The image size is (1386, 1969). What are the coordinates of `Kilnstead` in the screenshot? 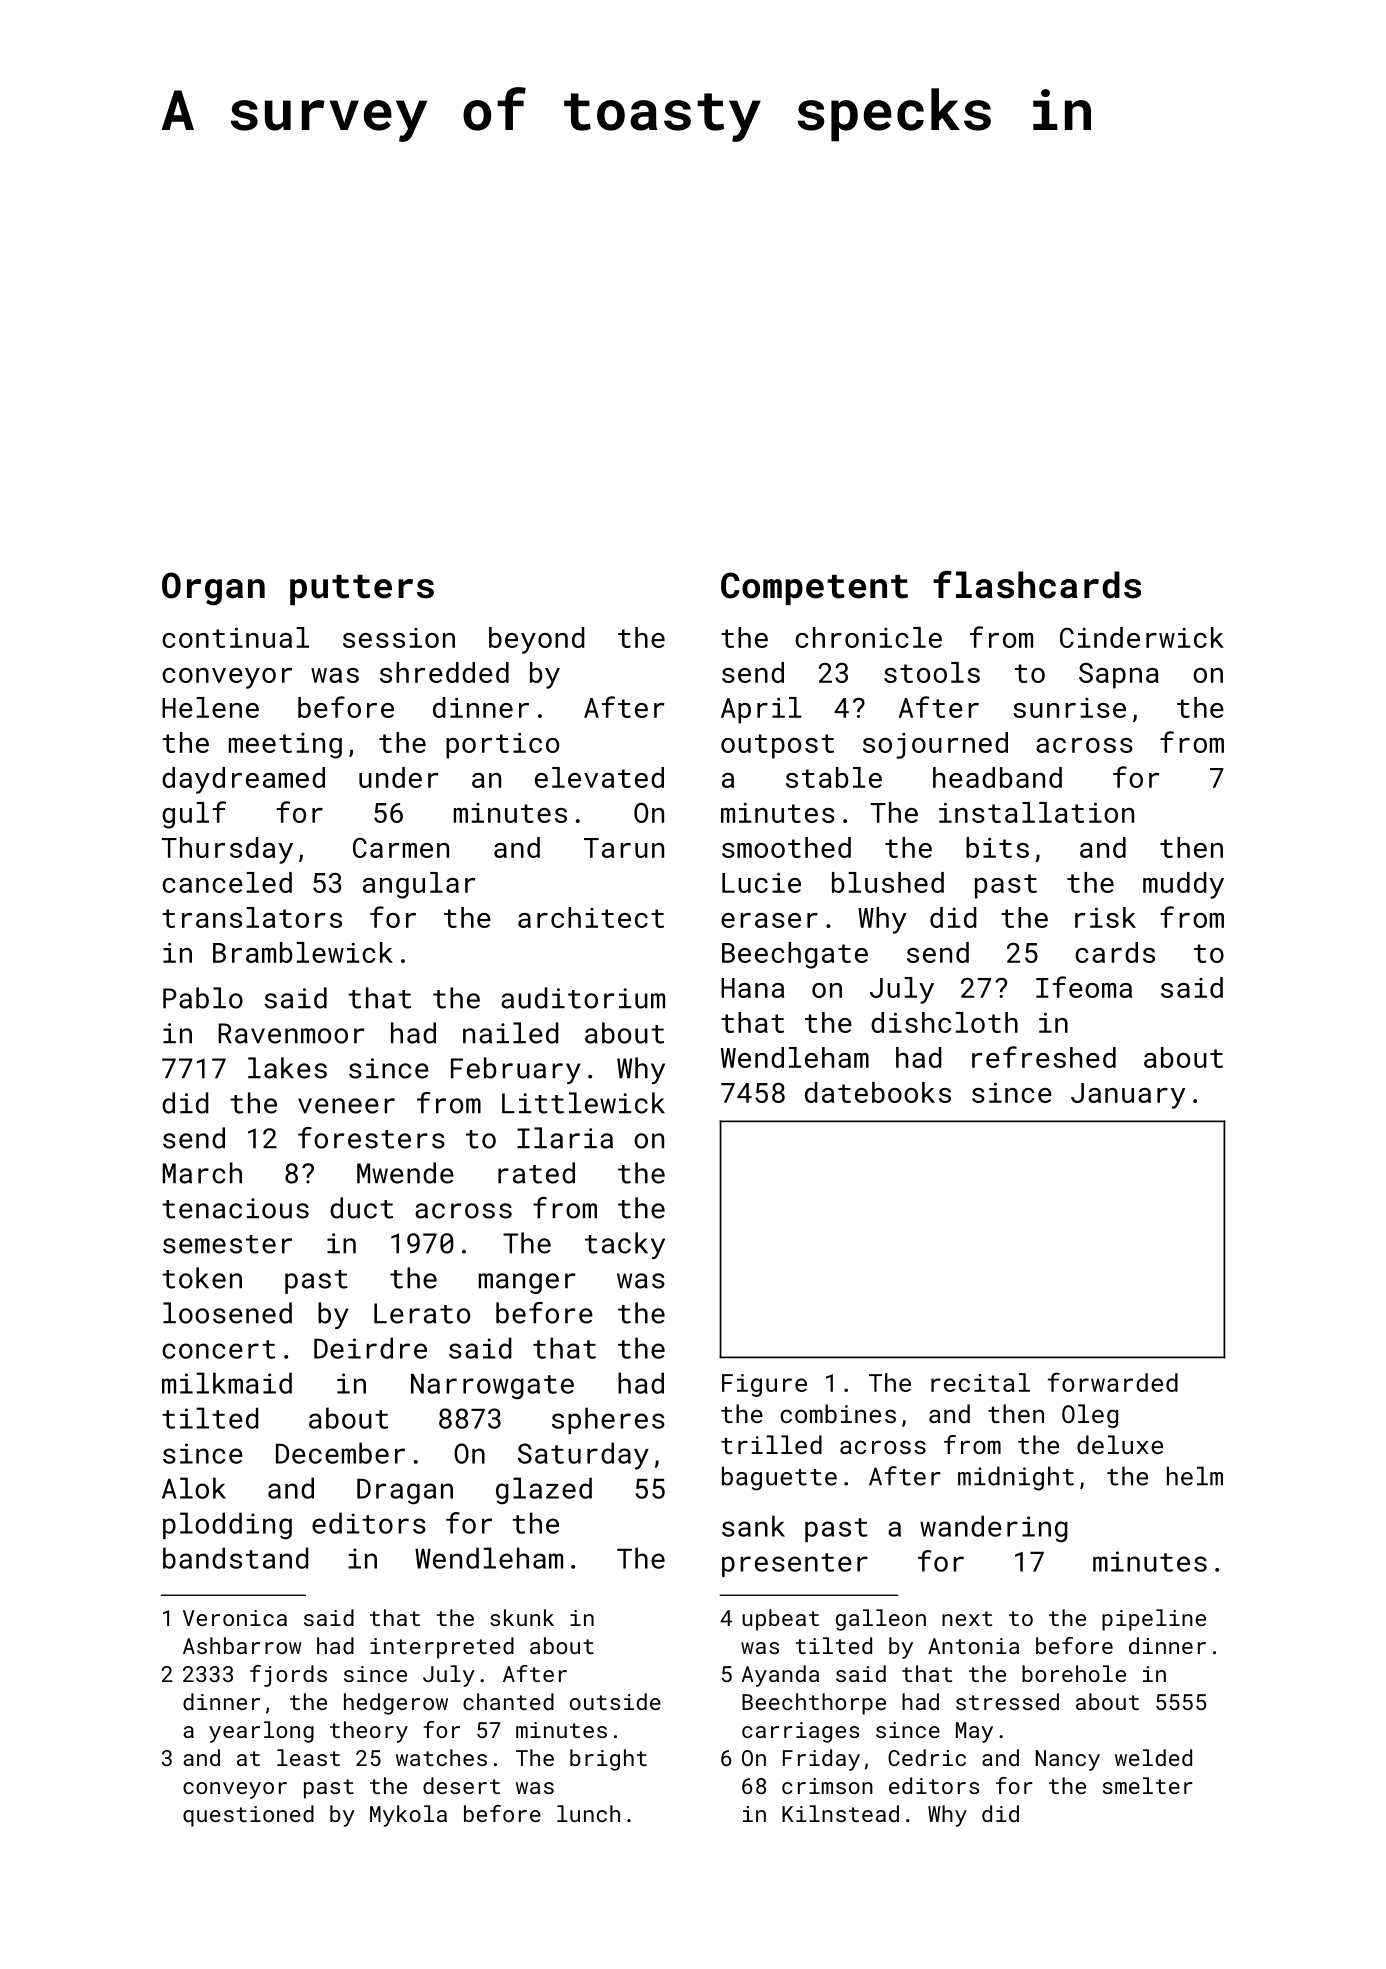 It's located at (840, 1813).
